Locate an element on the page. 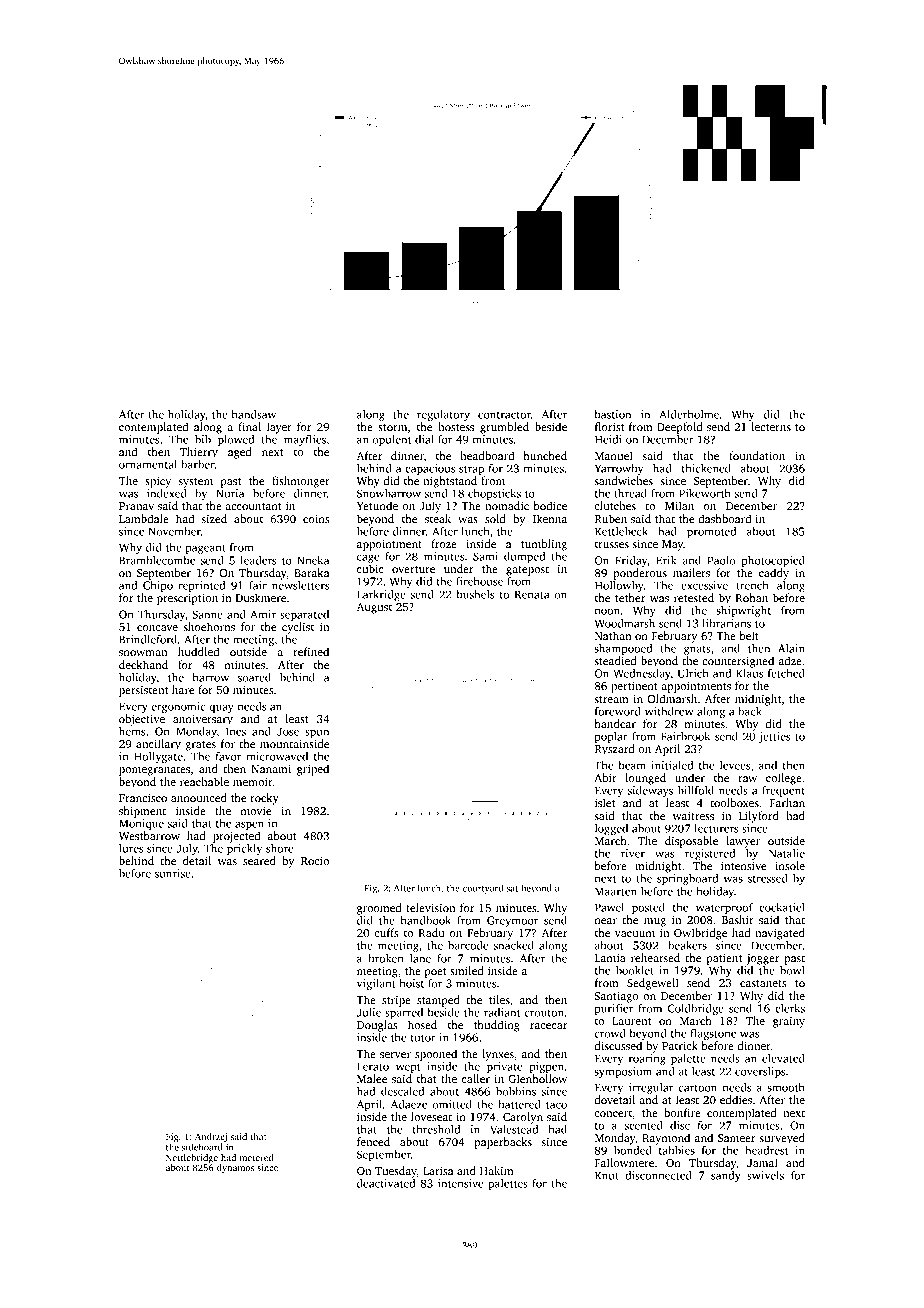 This document has height=1308, width=924. Alderholme is located at coordinates (689, 414).
